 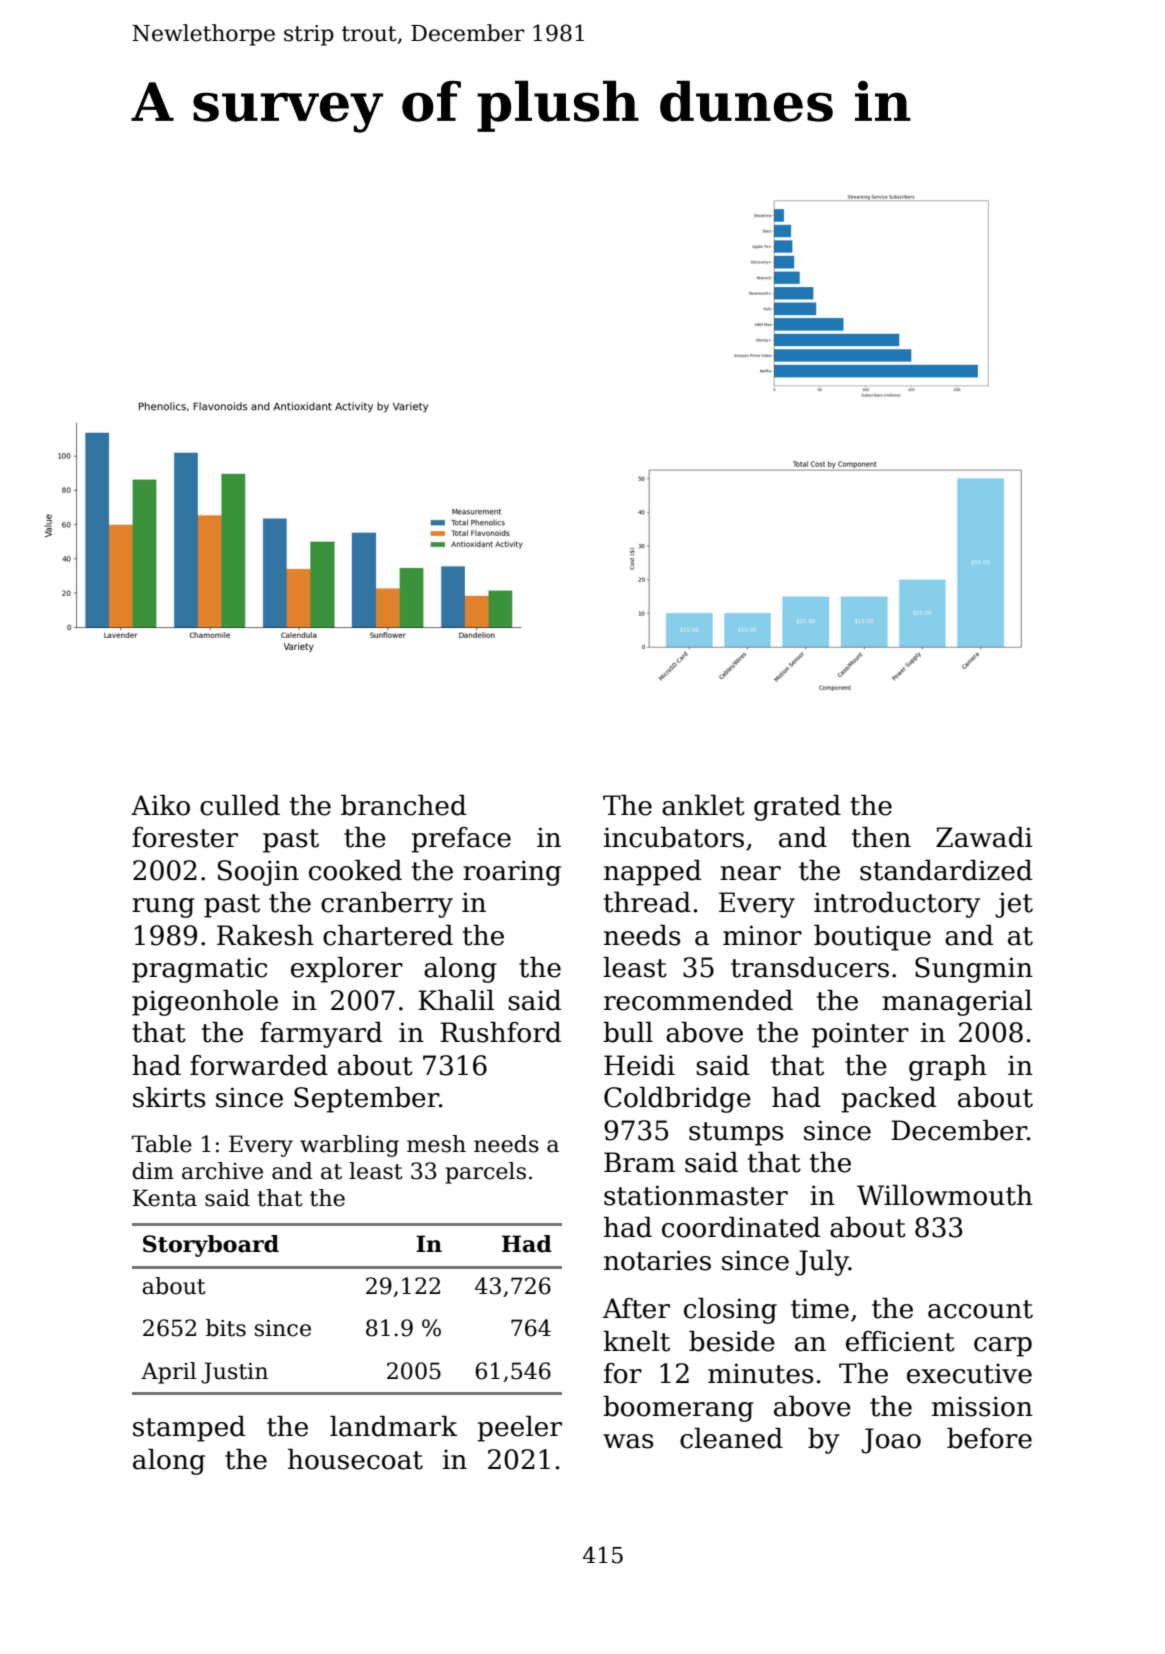 I want to click on grated, so click(x=797, y=808).
